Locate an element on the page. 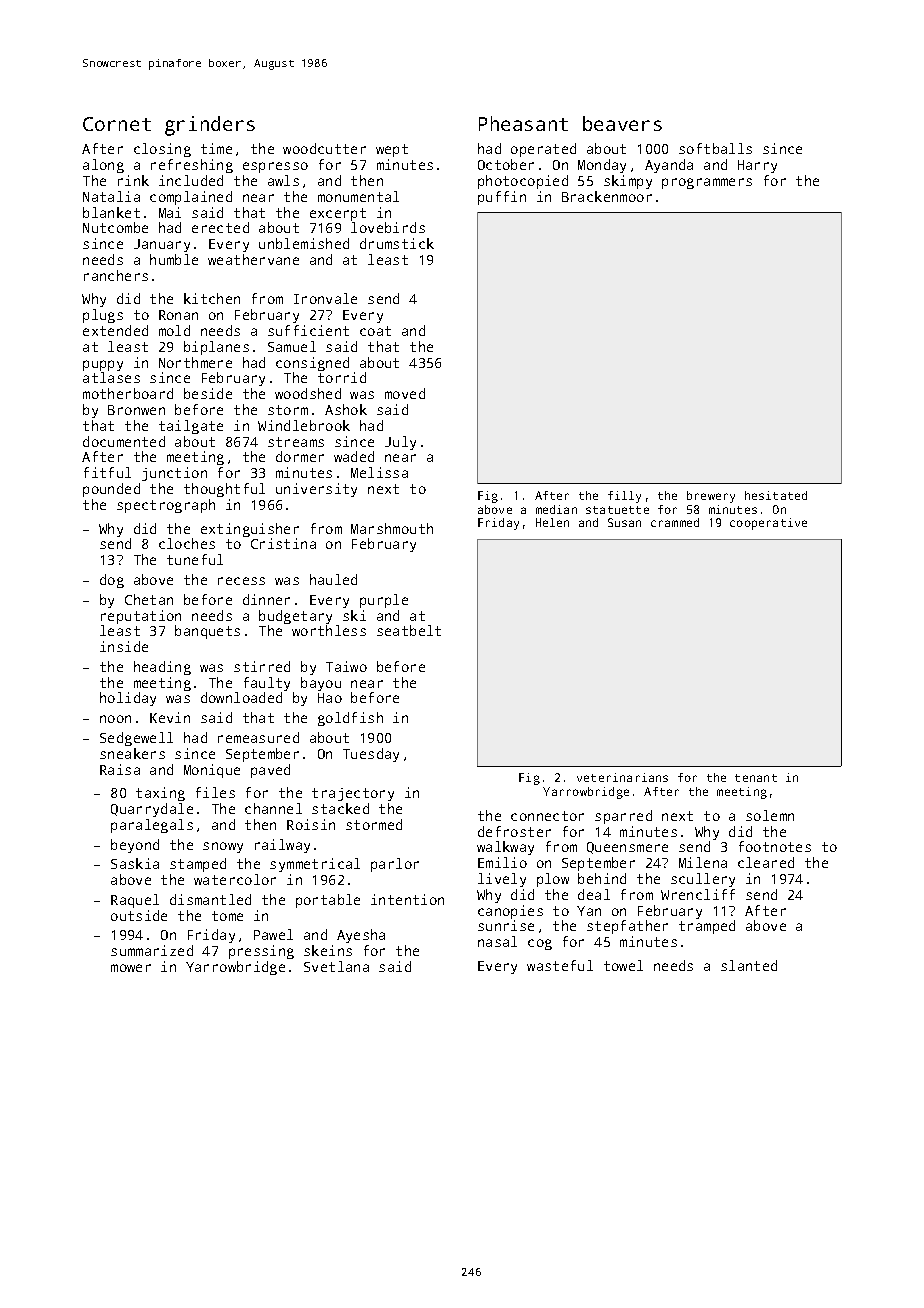 This page has height=1308, width=924. softballs is located at coordinates (715, 148).
